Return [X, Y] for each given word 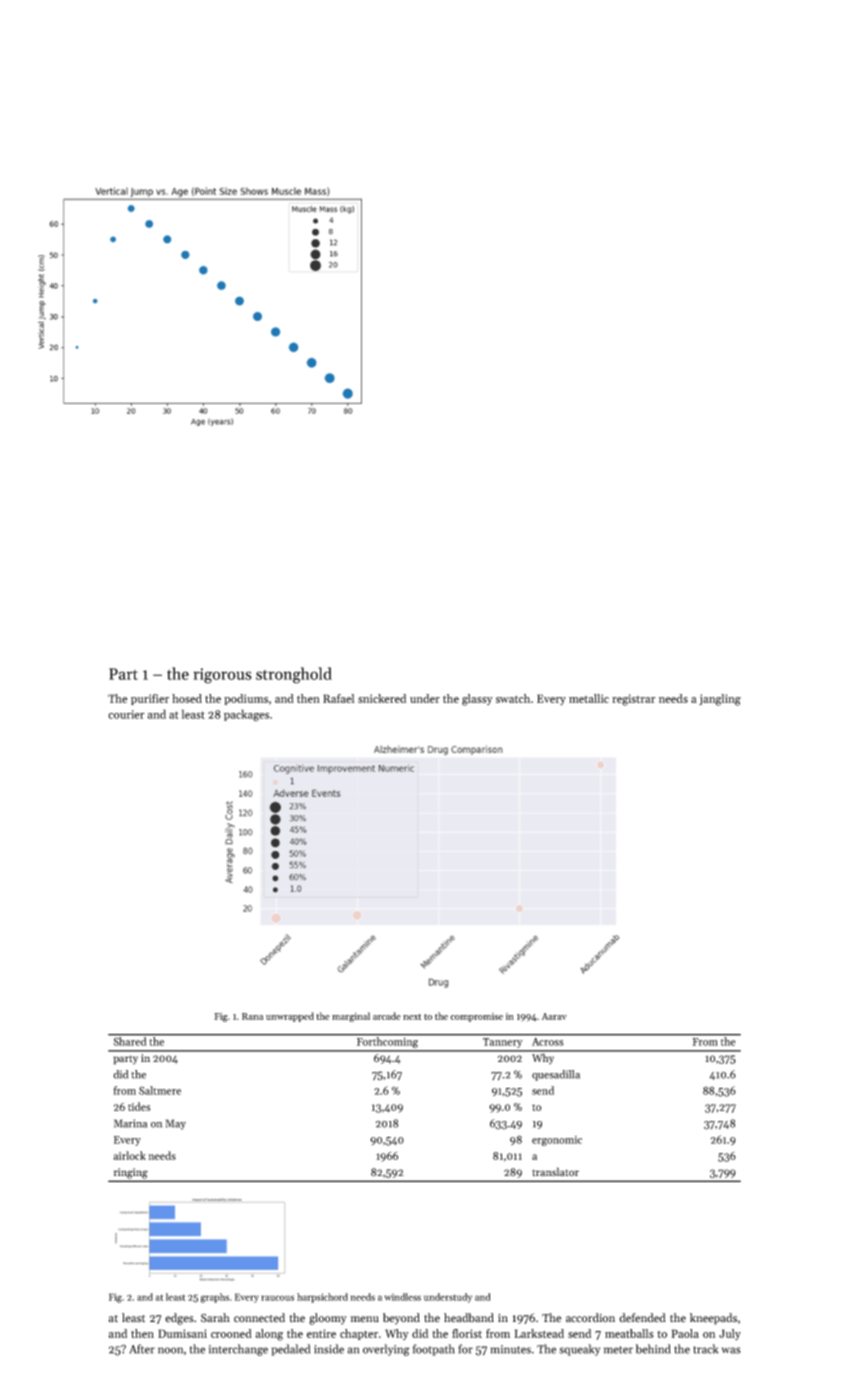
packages [246, 715]
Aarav [554, 1016]
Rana [252, 1016]
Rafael [339, 698]
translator [555, 1172]
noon [170, 1350]
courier [126, 714]
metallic [589, 698]
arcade [387, 1016]
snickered [382, 698]
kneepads [713, 1319]
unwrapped [290, 1017]
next [412, 1017]
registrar [633, 700]
